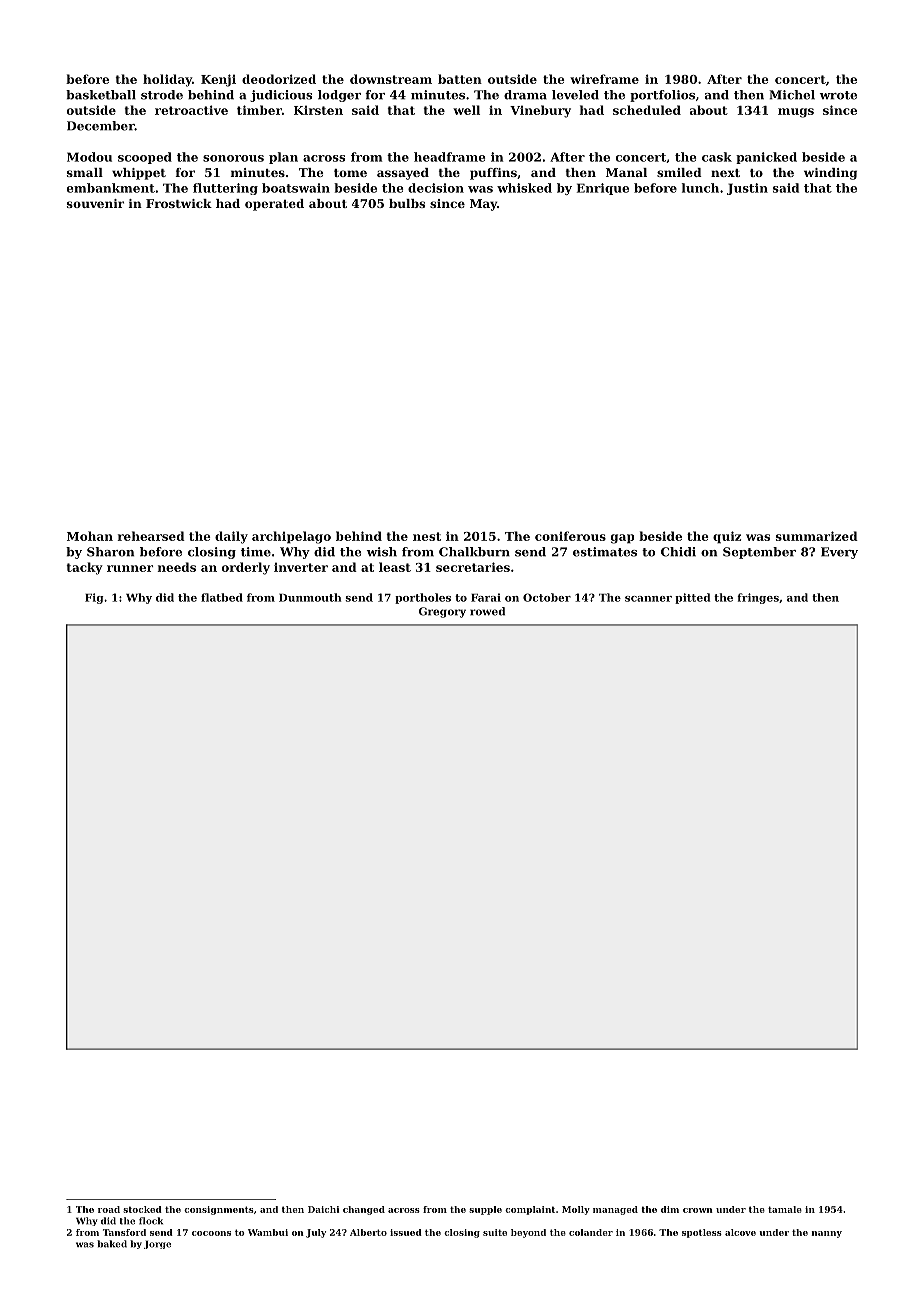 The image size is (924, 1308). Describe the element at coordinates (570, 536) in the image. I see `coniferous` at that location.
